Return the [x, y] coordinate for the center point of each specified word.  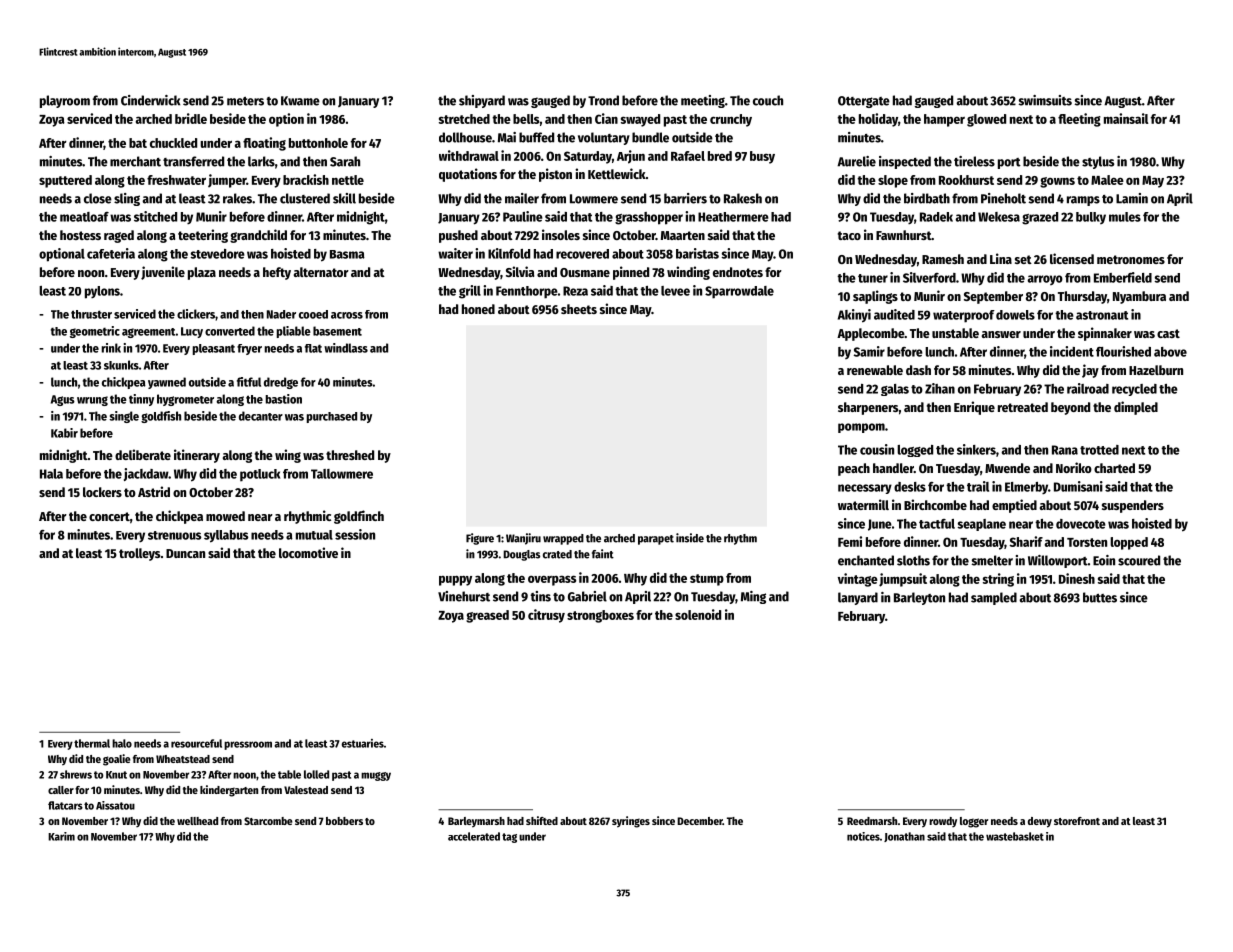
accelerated [474, 836]
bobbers [344, 821]
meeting [703, 101]
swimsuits [1045, 100]
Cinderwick [150, 100]
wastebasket [1015, 836]
